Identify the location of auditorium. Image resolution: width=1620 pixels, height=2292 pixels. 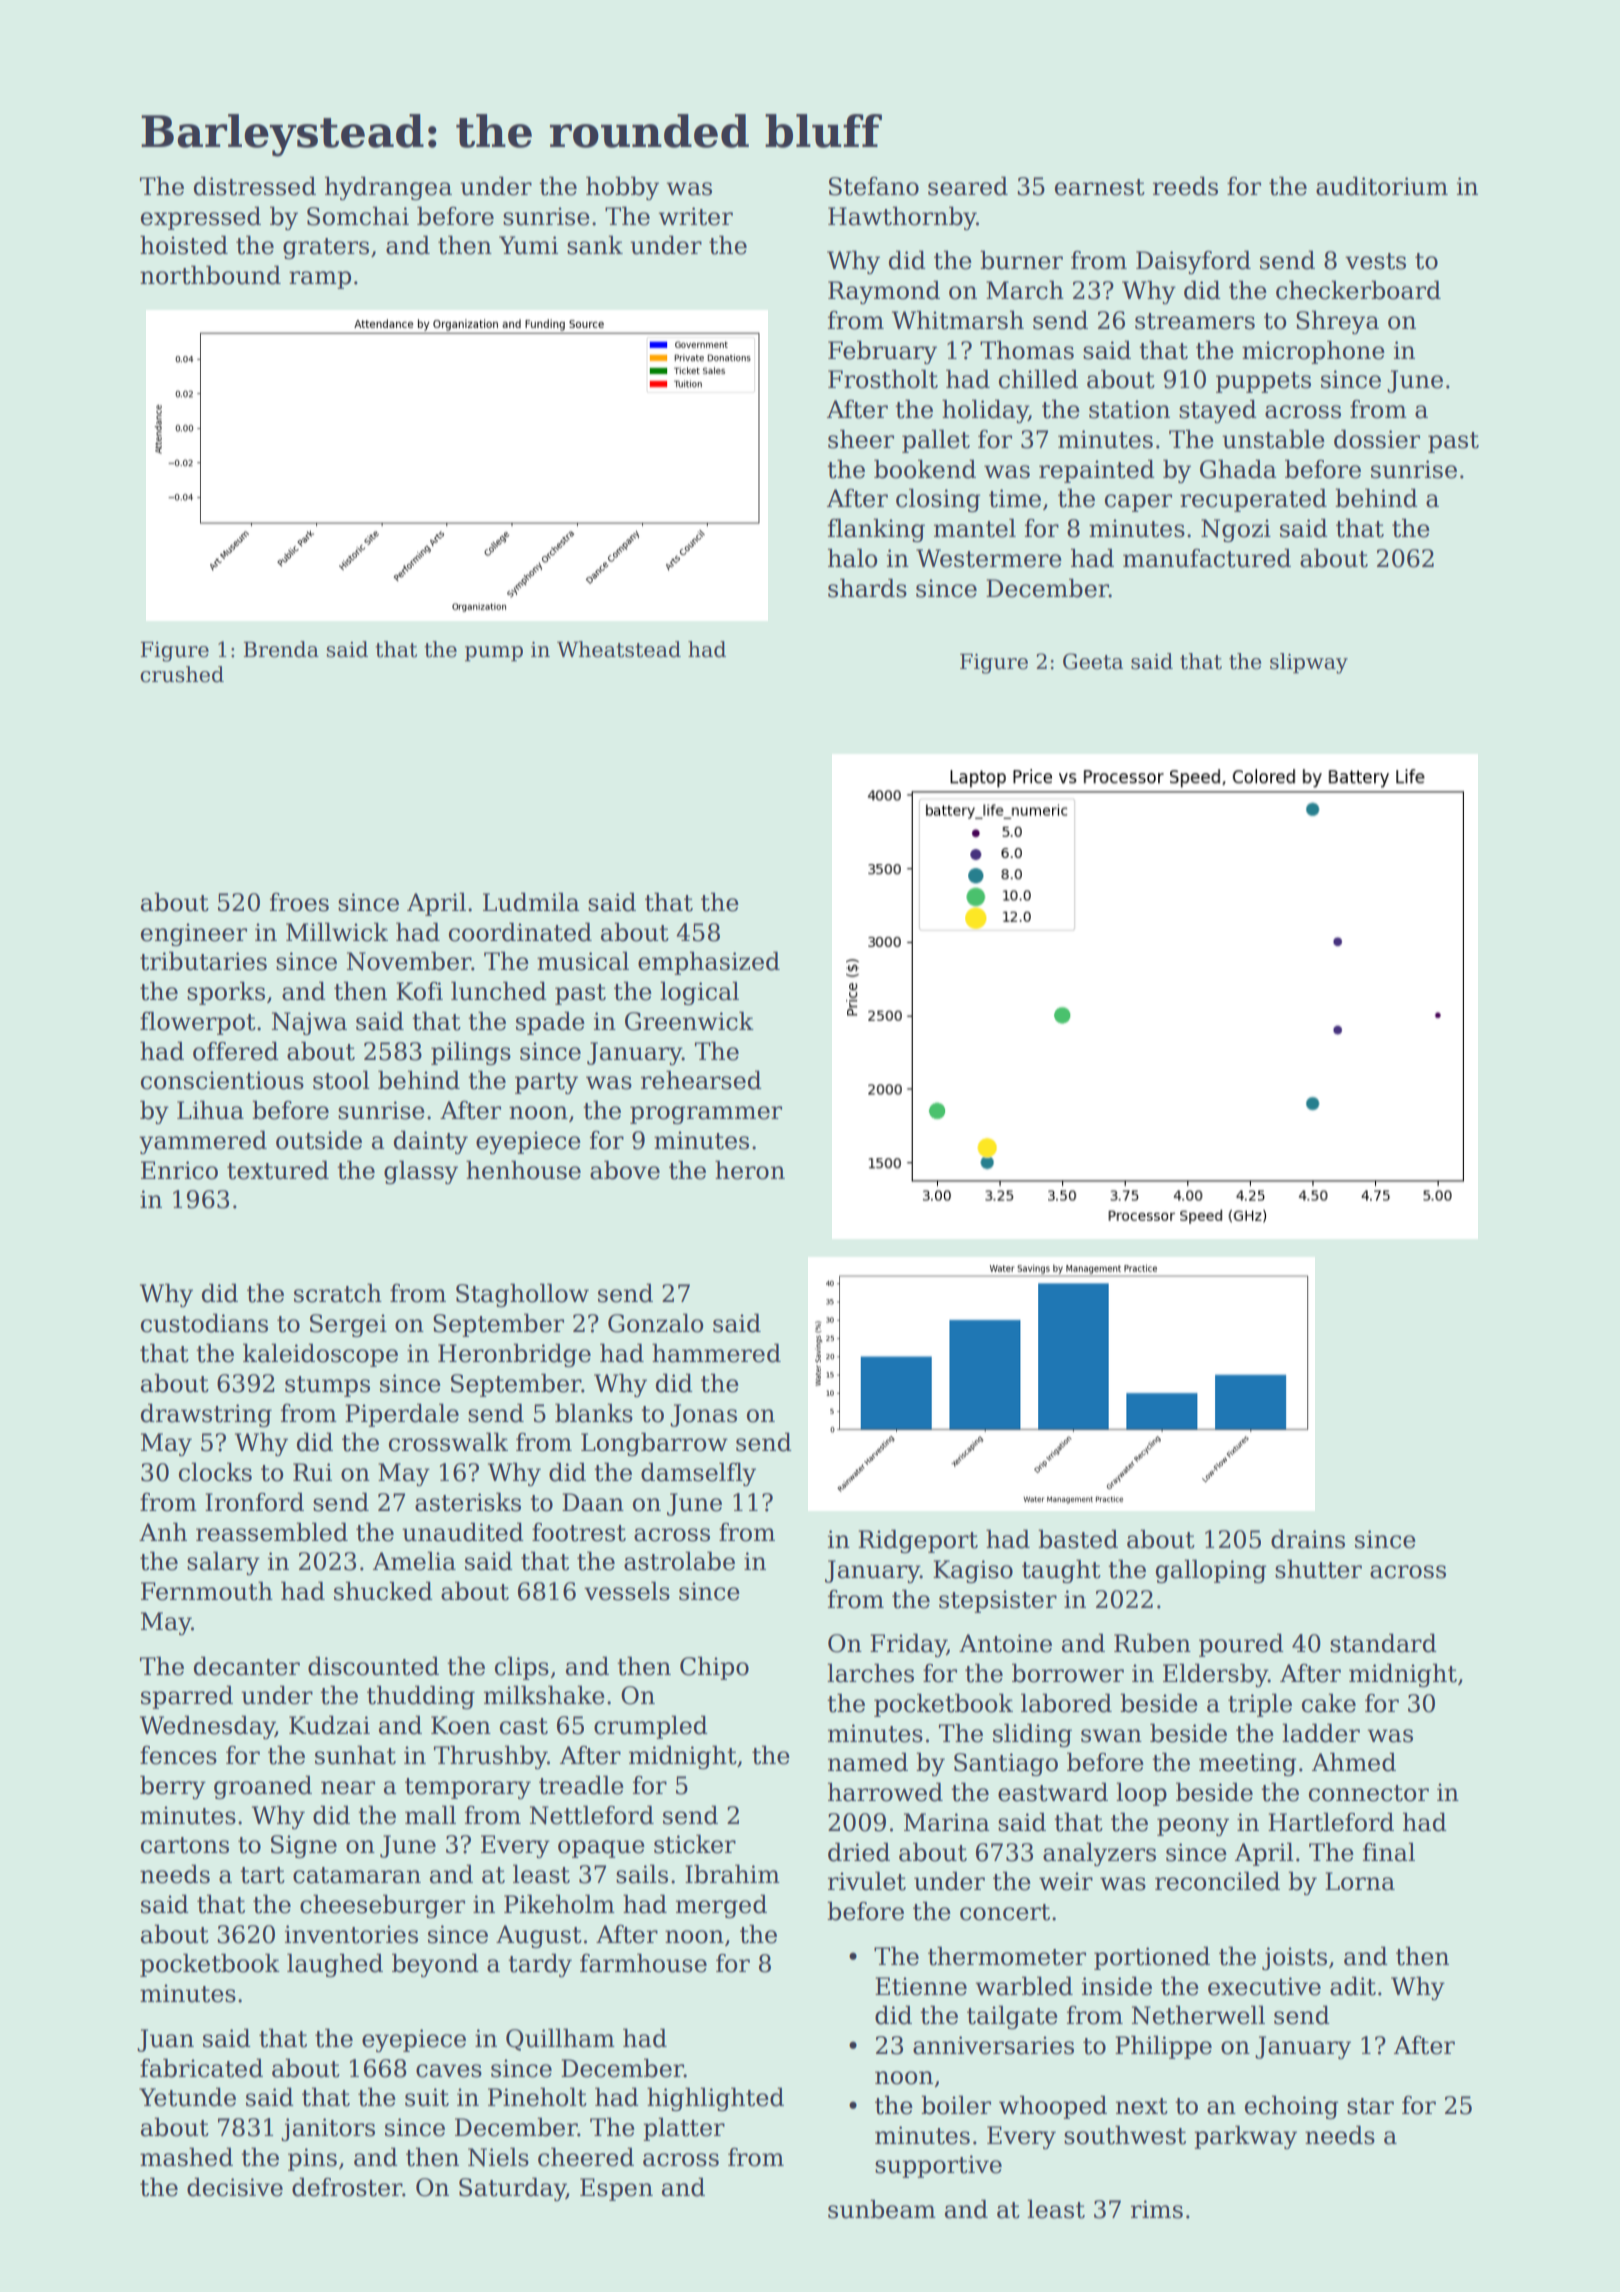
(1382, 186).
